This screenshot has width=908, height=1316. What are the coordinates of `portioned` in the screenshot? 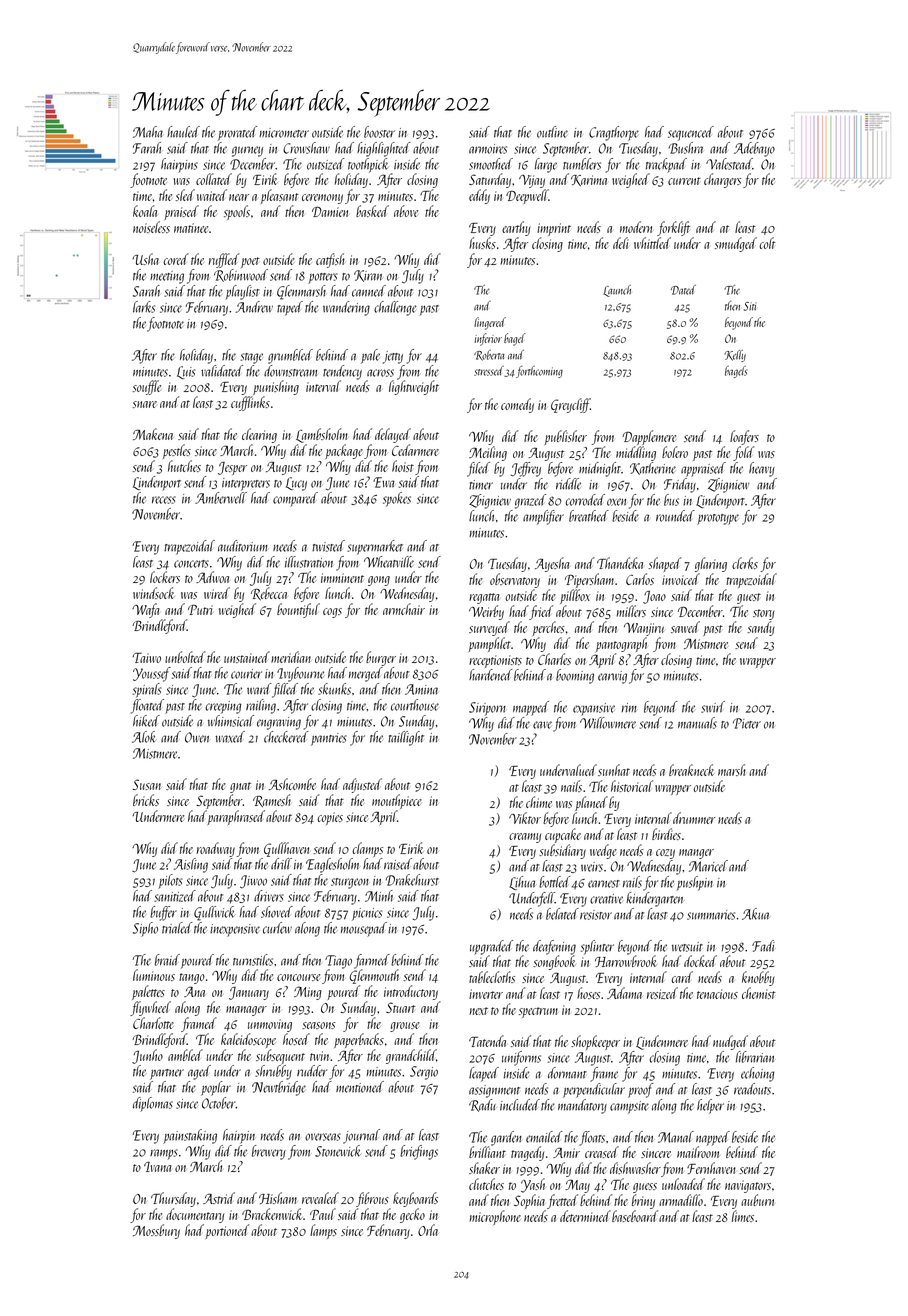 It's located at (227, 1231).
